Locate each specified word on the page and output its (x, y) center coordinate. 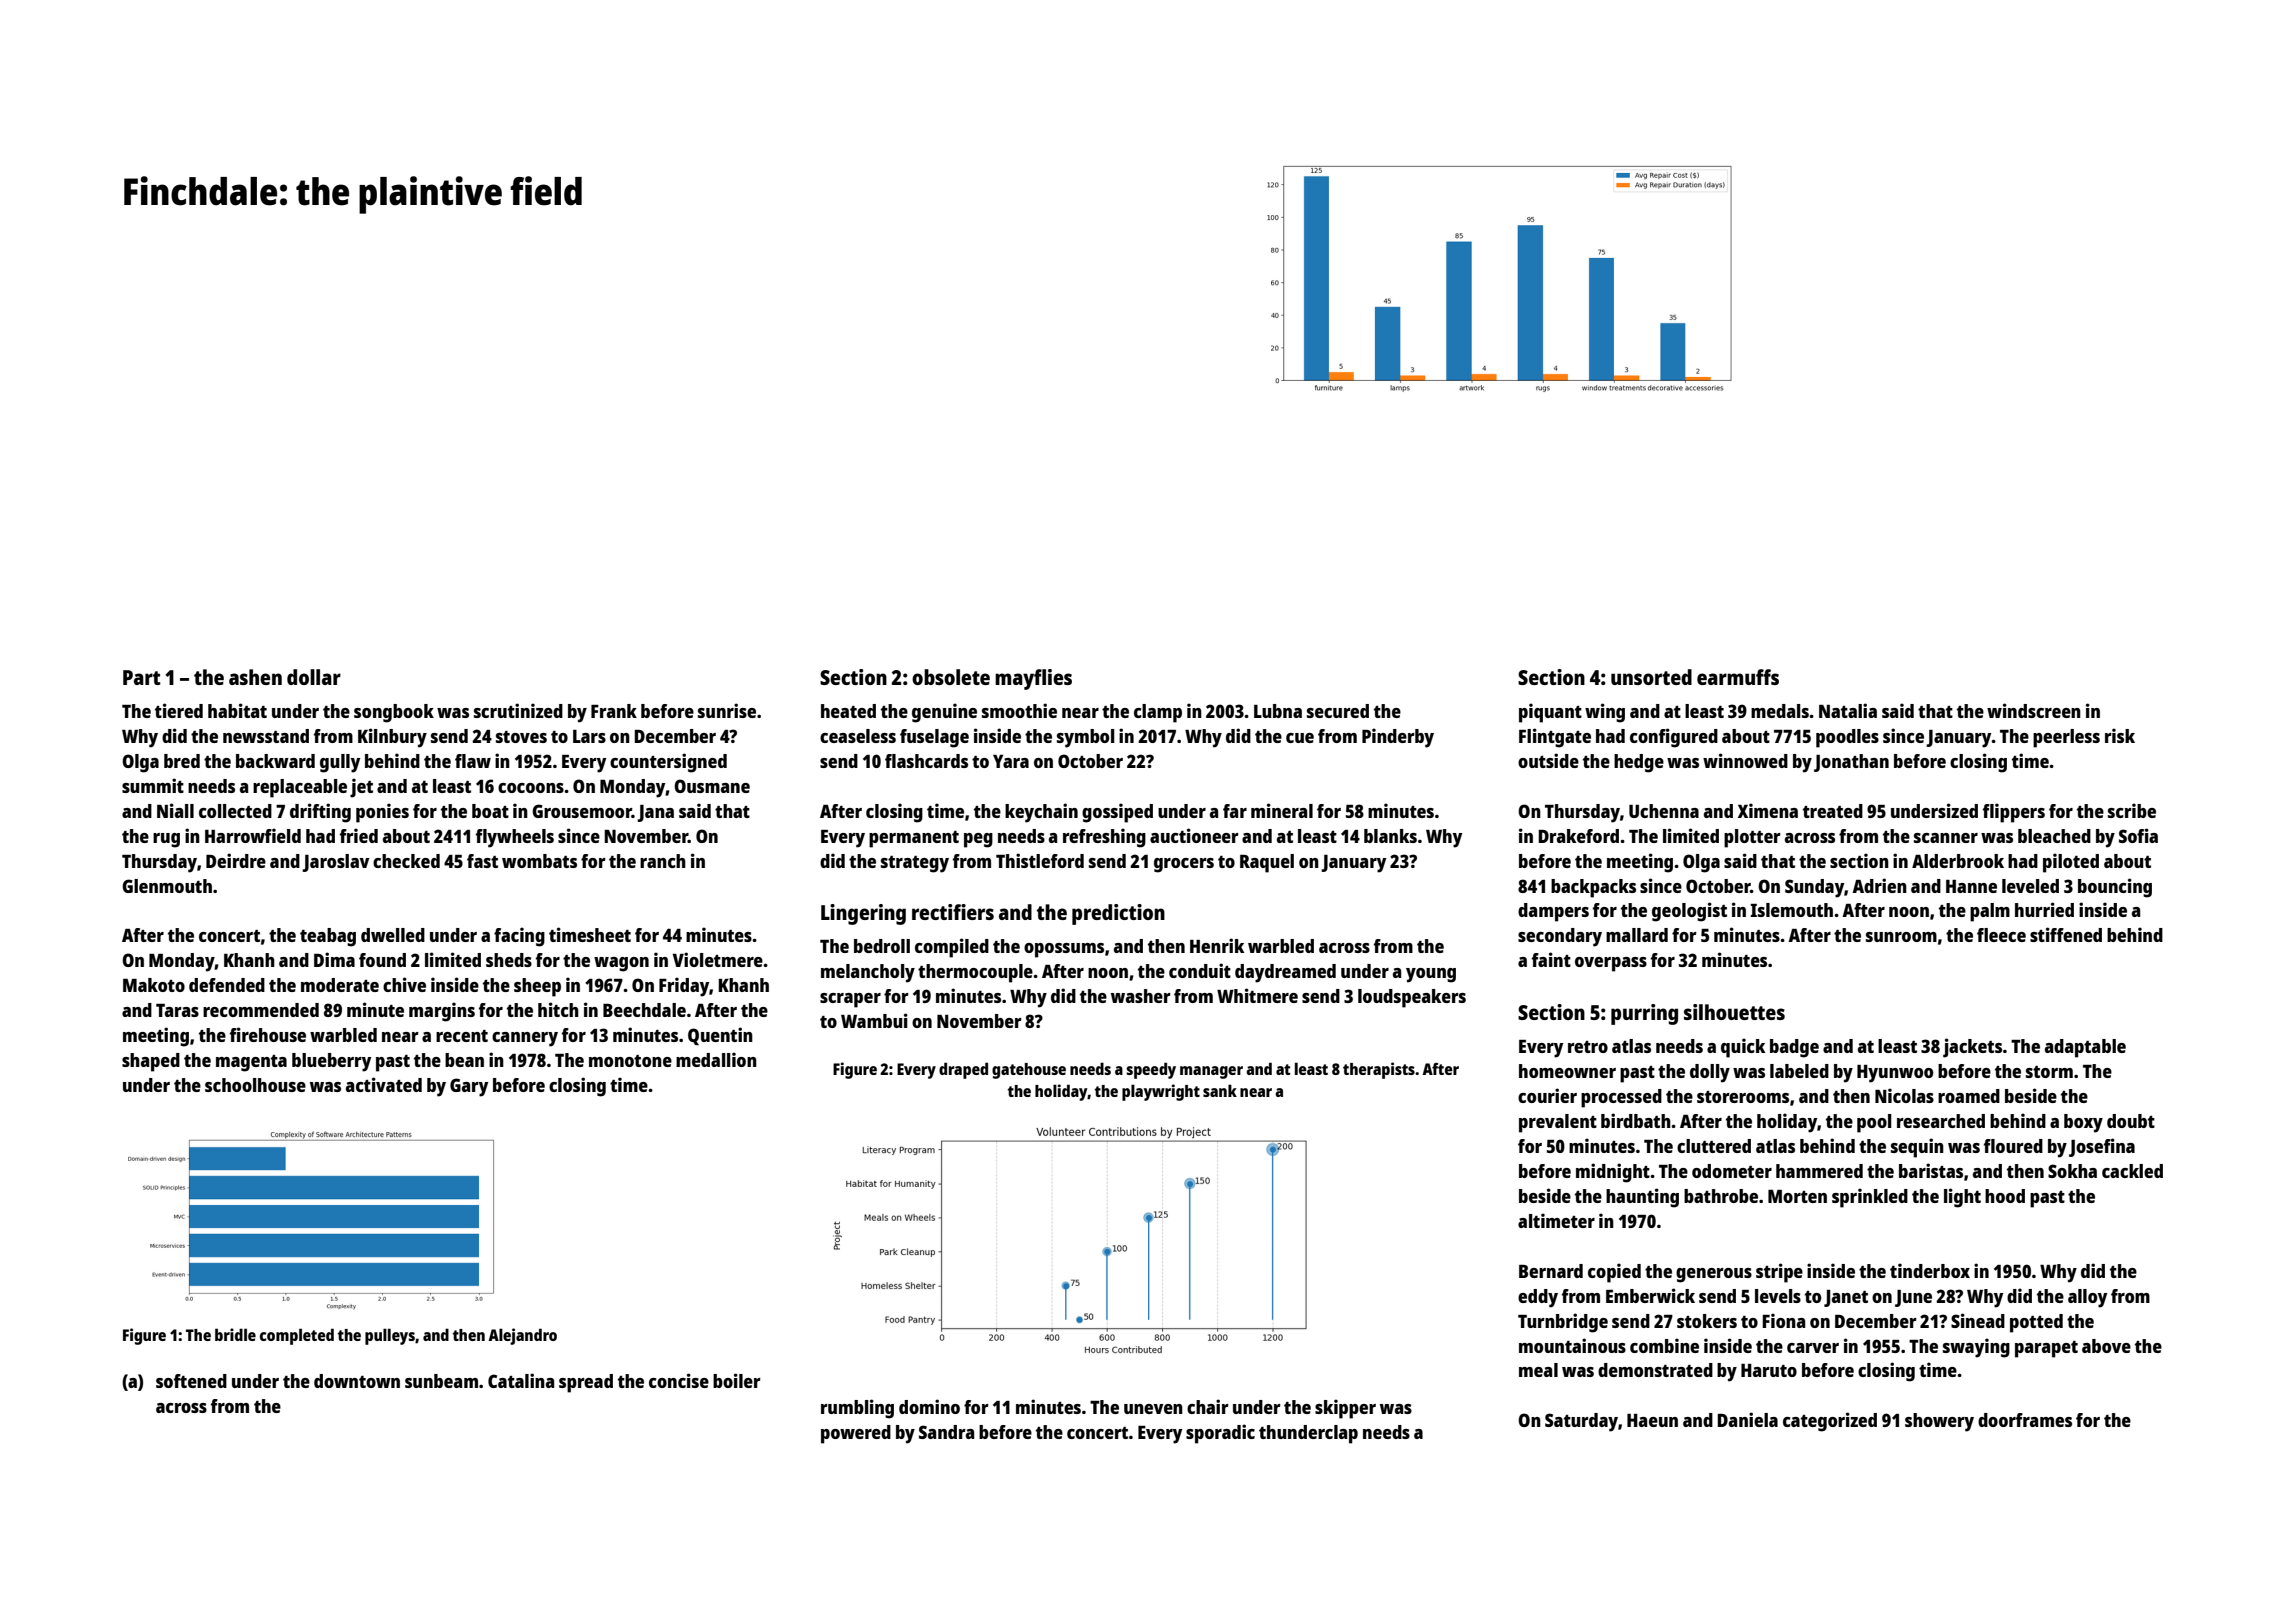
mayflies (1033, 679)
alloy (2087, 1298)
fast (482, 861)
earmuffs (1738, 677)
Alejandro (522, 1336)
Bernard (1551, 1271)
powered (856, 1434)
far (1235, 811)
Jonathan (1851, 763)
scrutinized (518, 710)
